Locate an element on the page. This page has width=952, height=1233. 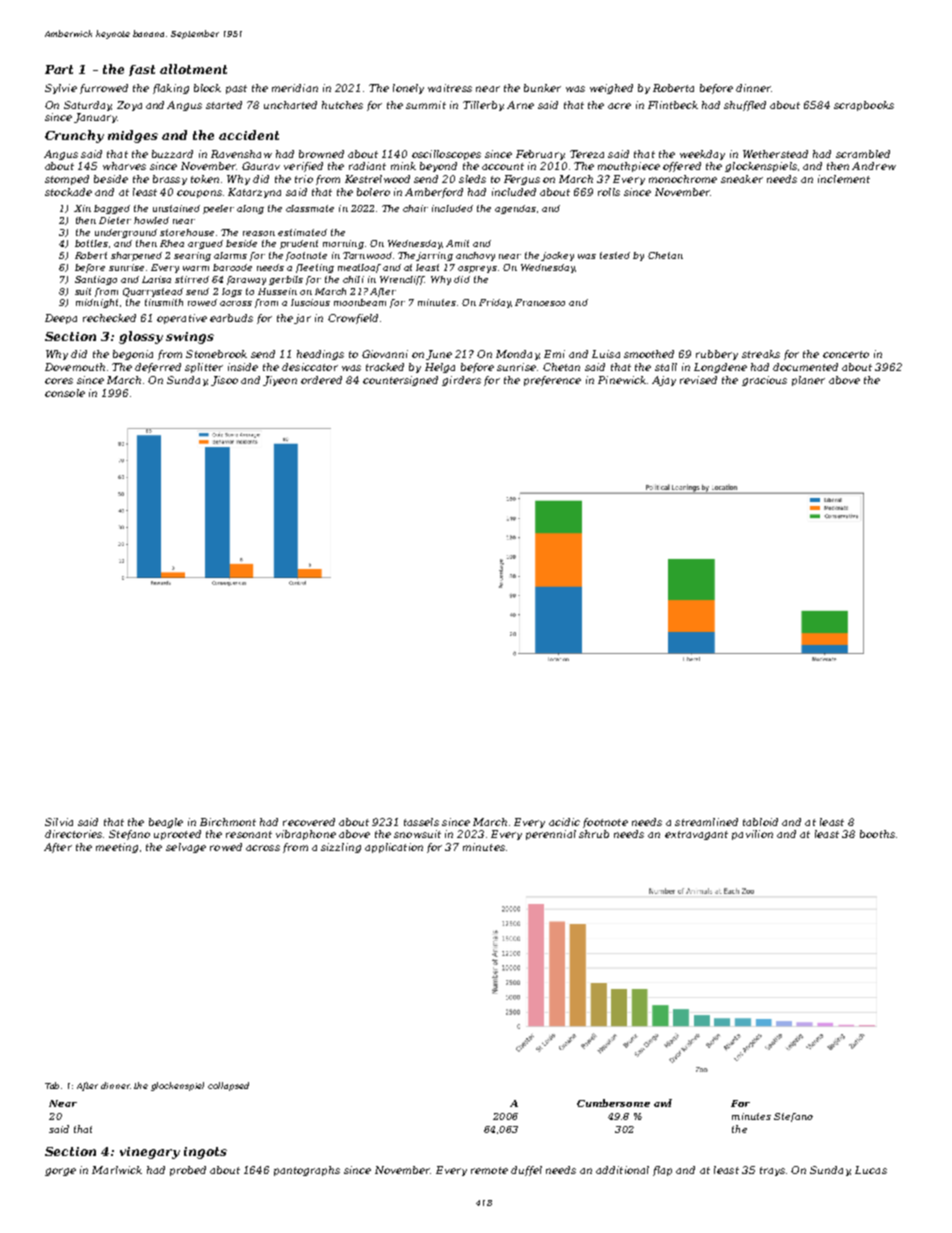
sneaker is located at coordinates (742, 179).
